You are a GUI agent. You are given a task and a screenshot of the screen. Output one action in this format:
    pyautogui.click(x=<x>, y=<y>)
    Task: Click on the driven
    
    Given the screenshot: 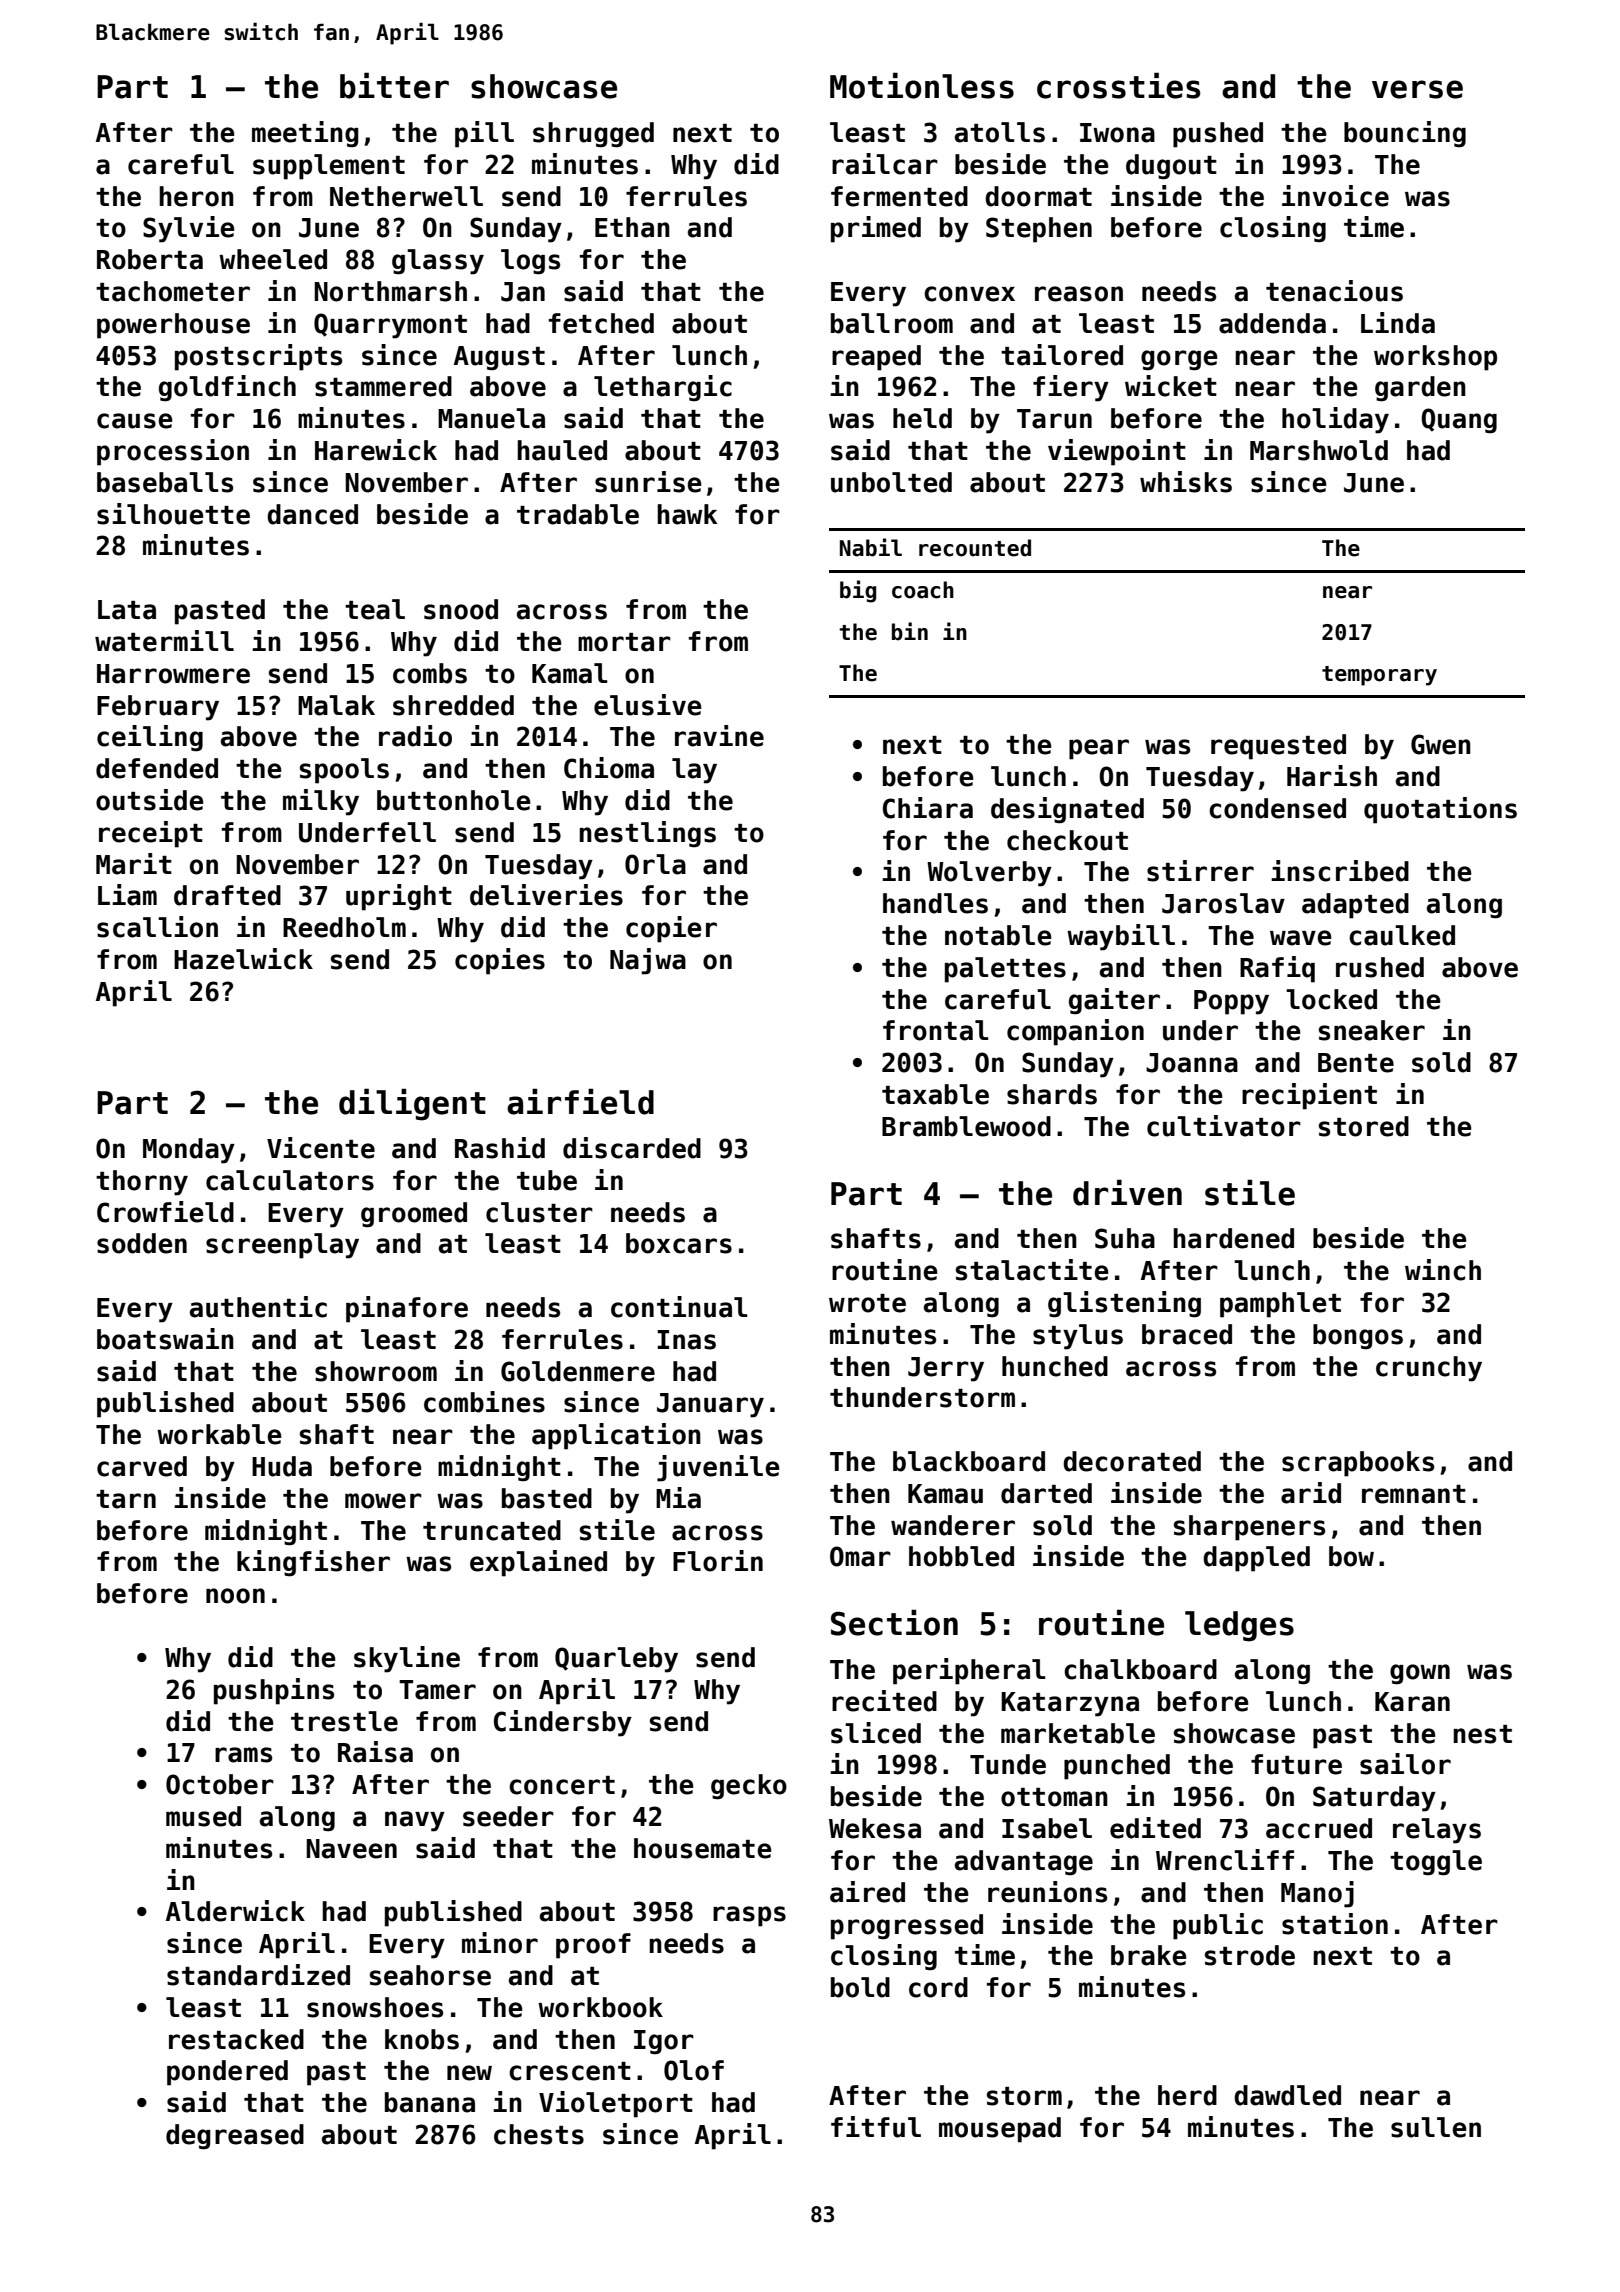 What is the action you would take?
    pyautogui.click(x=1127, y=1192)
